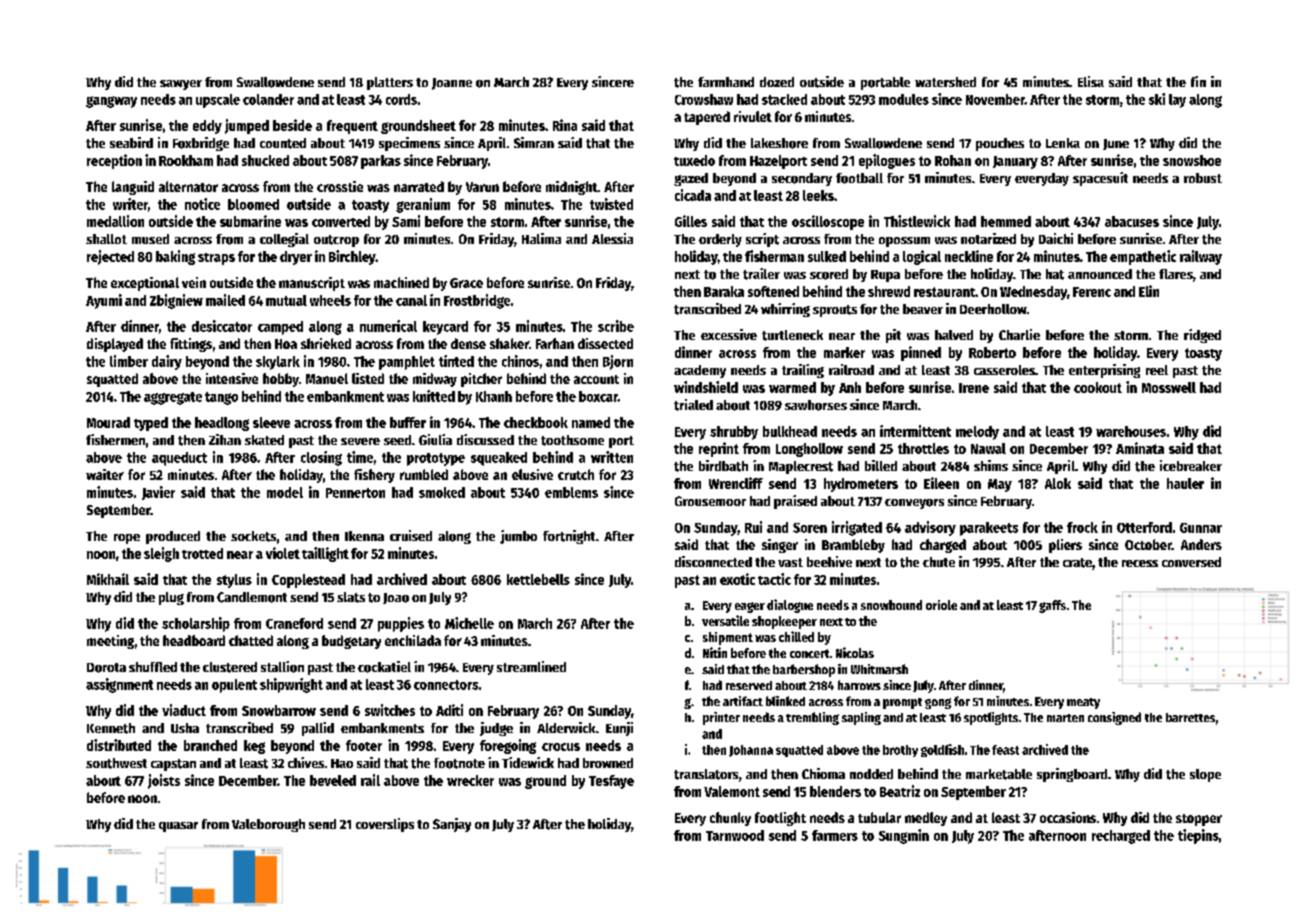 The image size is (1308, 924). Describe the element at coordinates (569, 537) in the image. I see `fortnight` at that location.
